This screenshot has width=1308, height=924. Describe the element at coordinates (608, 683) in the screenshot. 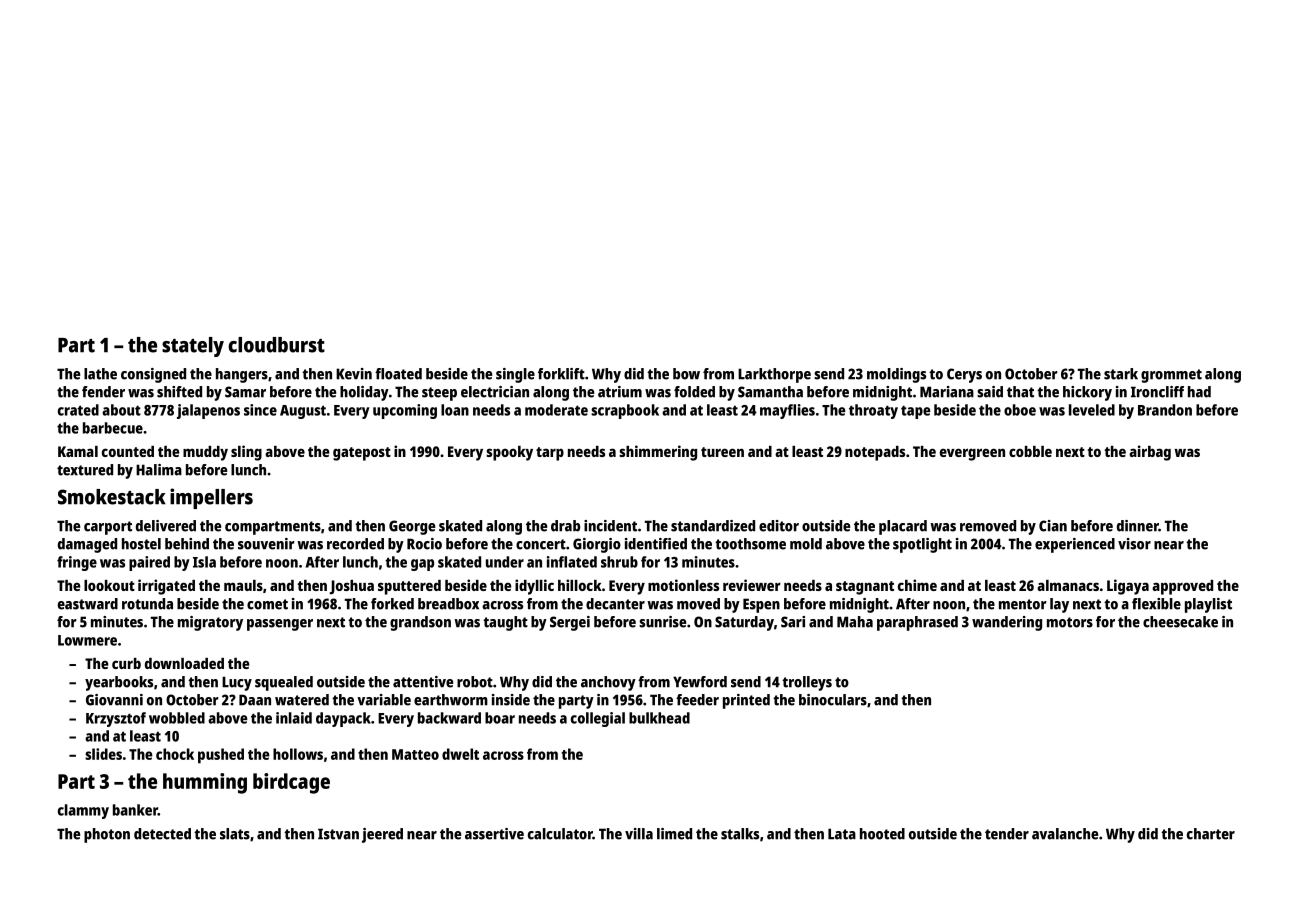

I see `anchovy` at that location.
